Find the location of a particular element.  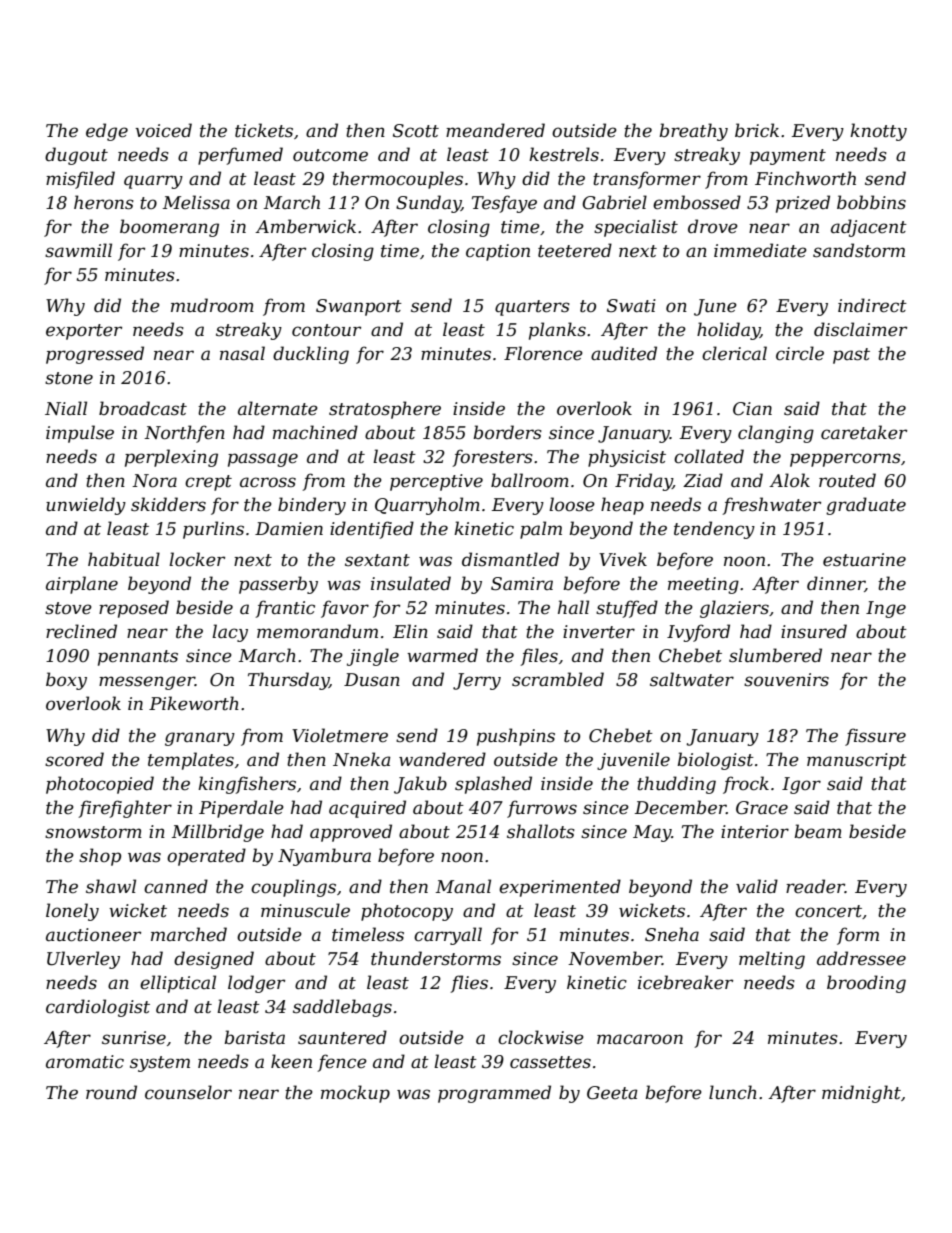

perplexing is located at coordinates (171, 458).
